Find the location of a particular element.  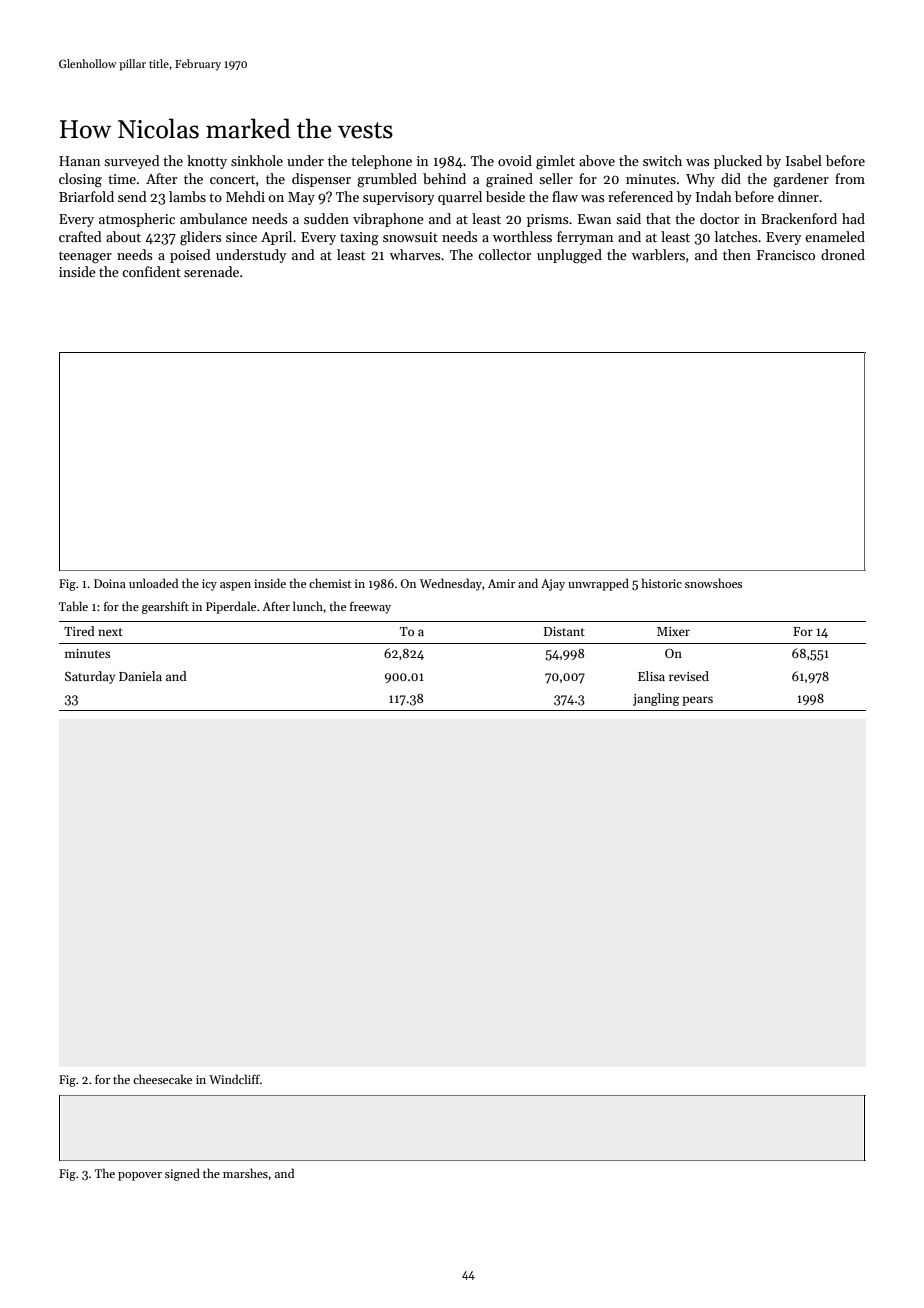

cheesecake is located at coordinates (162, 1079).
